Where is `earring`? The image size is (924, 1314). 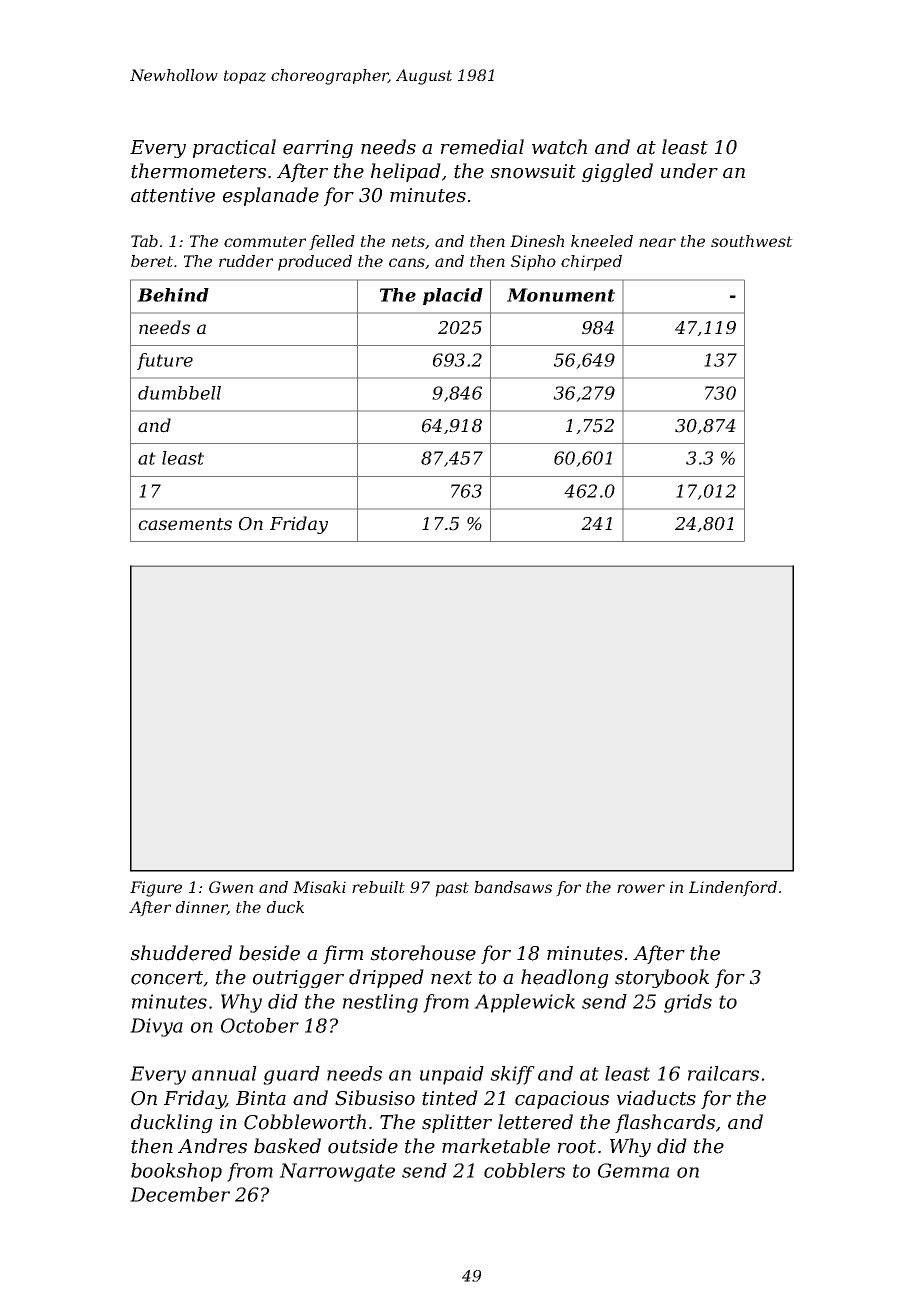 earring is located at coordinates (318, 149).
